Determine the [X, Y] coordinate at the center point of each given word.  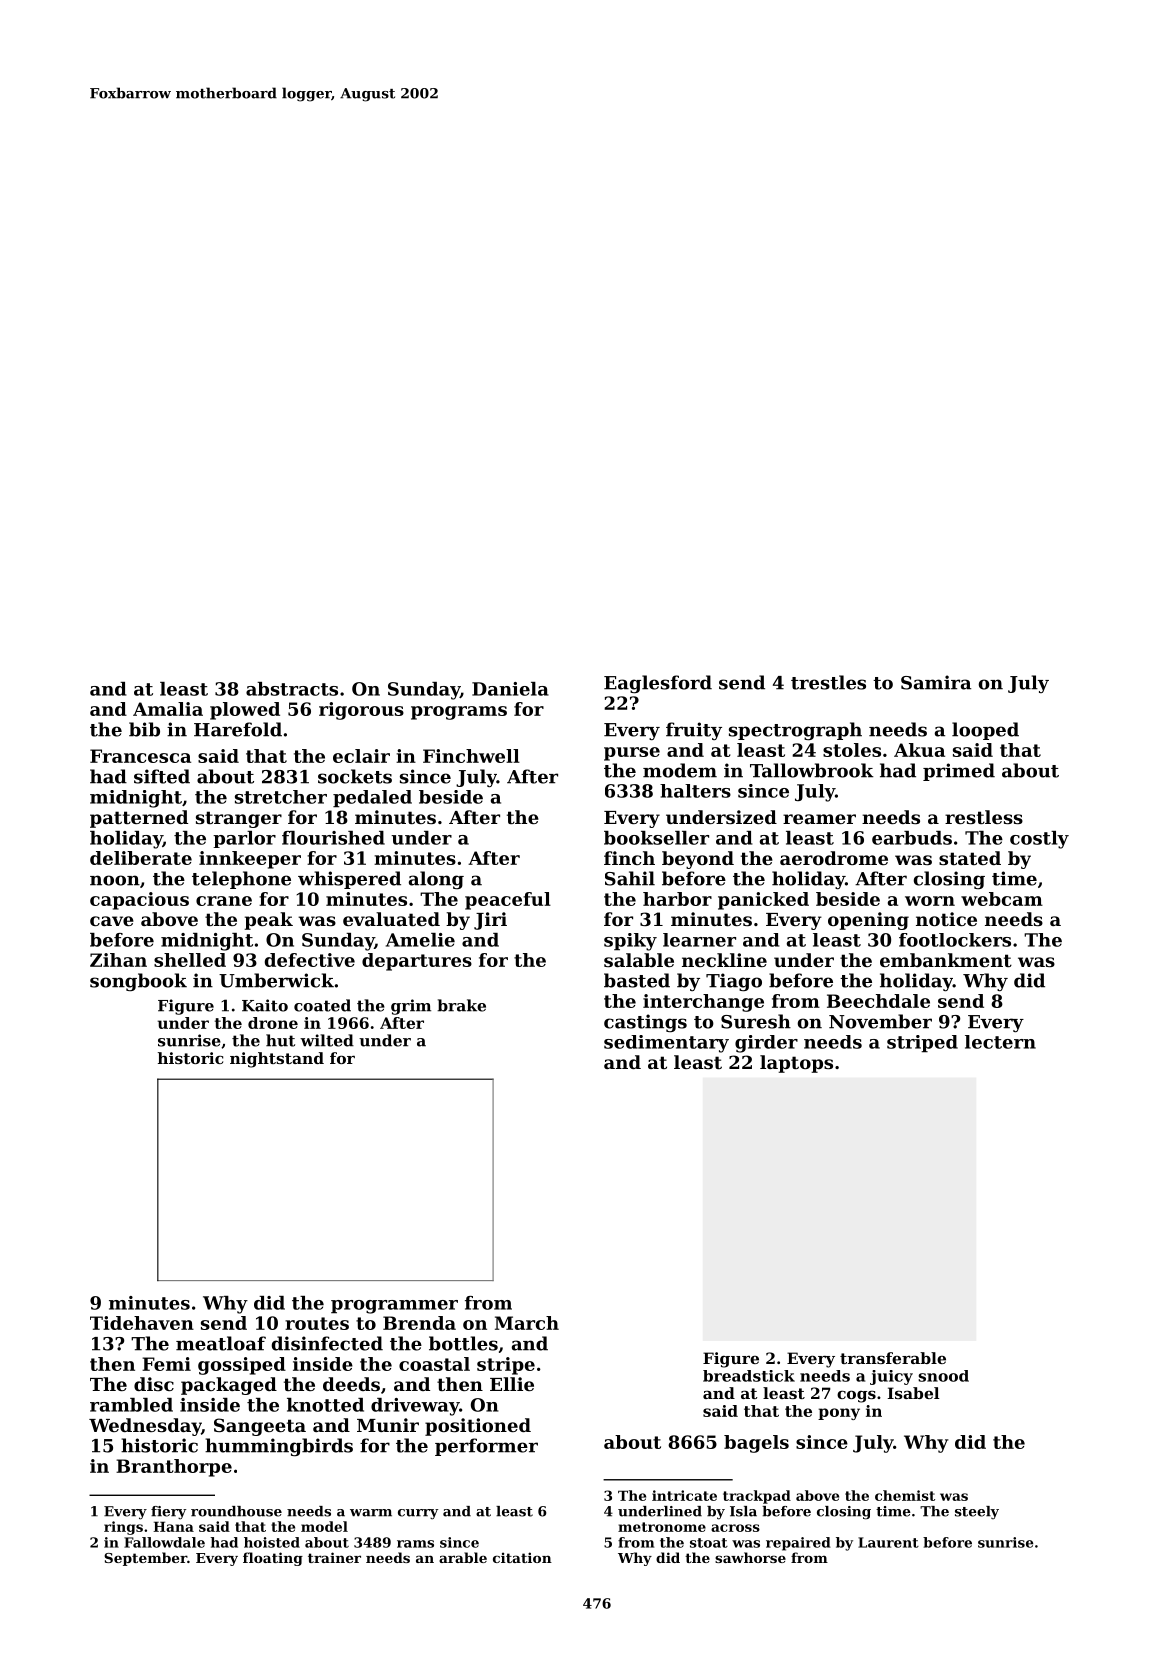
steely [977, 1512]
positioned [478, 1427]
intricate [684, 1495]
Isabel [913, 1393]
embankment [946, 960]
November [880, 1021]
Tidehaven [142, 1323]
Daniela [510, 689]
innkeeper [250, 860]
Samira [936, 682]
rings [123, 1528]
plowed [245, 711]
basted [637, 980]
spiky [630, 942]
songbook [138, 982]
